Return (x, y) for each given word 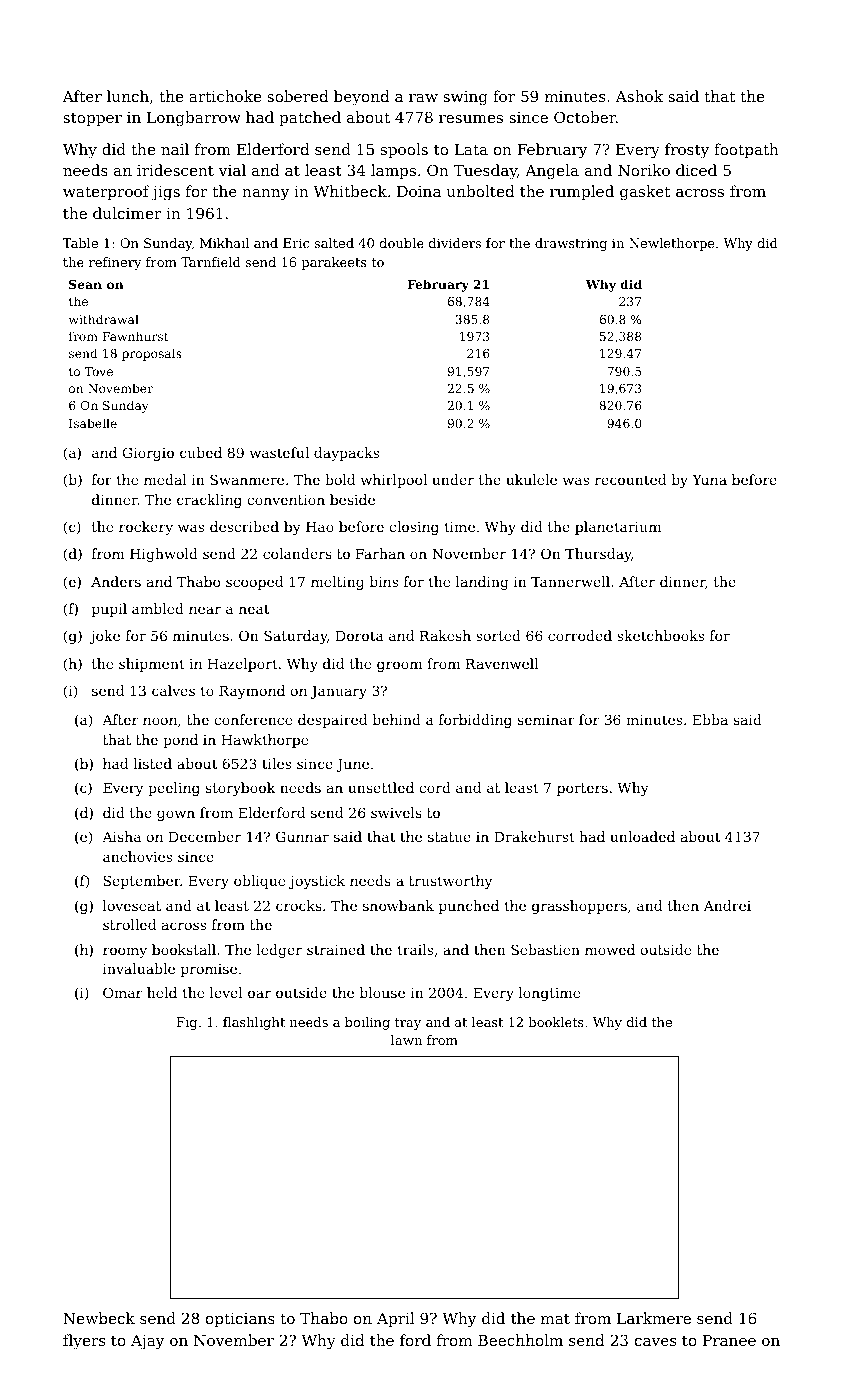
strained (336, 949)
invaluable (139, 968)
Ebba (710, 719)
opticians (240, 1320)
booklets (556, 1022)
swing (465, 98)
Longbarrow (194, 119)
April (395, 1319)
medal (165, 479)
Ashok (639, 96)
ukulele (531, 479)
